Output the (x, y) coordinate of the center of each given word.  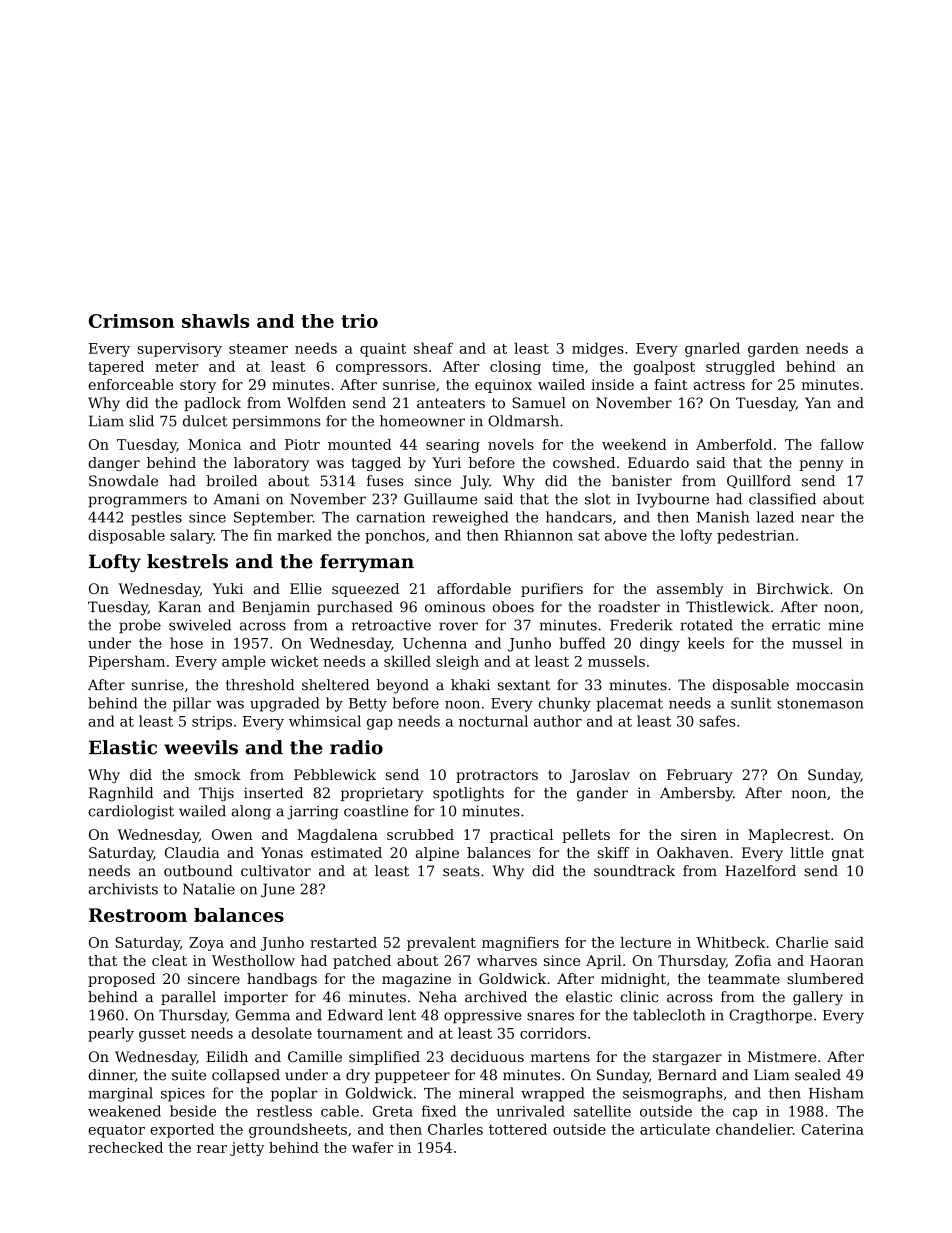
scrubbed (420, 834)
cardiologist (131, 812)
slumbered (825, 978)
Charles (455, 1129)
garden (773, 349)
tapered (116, 368)
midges (598, 349)
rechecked (125, 1147)
